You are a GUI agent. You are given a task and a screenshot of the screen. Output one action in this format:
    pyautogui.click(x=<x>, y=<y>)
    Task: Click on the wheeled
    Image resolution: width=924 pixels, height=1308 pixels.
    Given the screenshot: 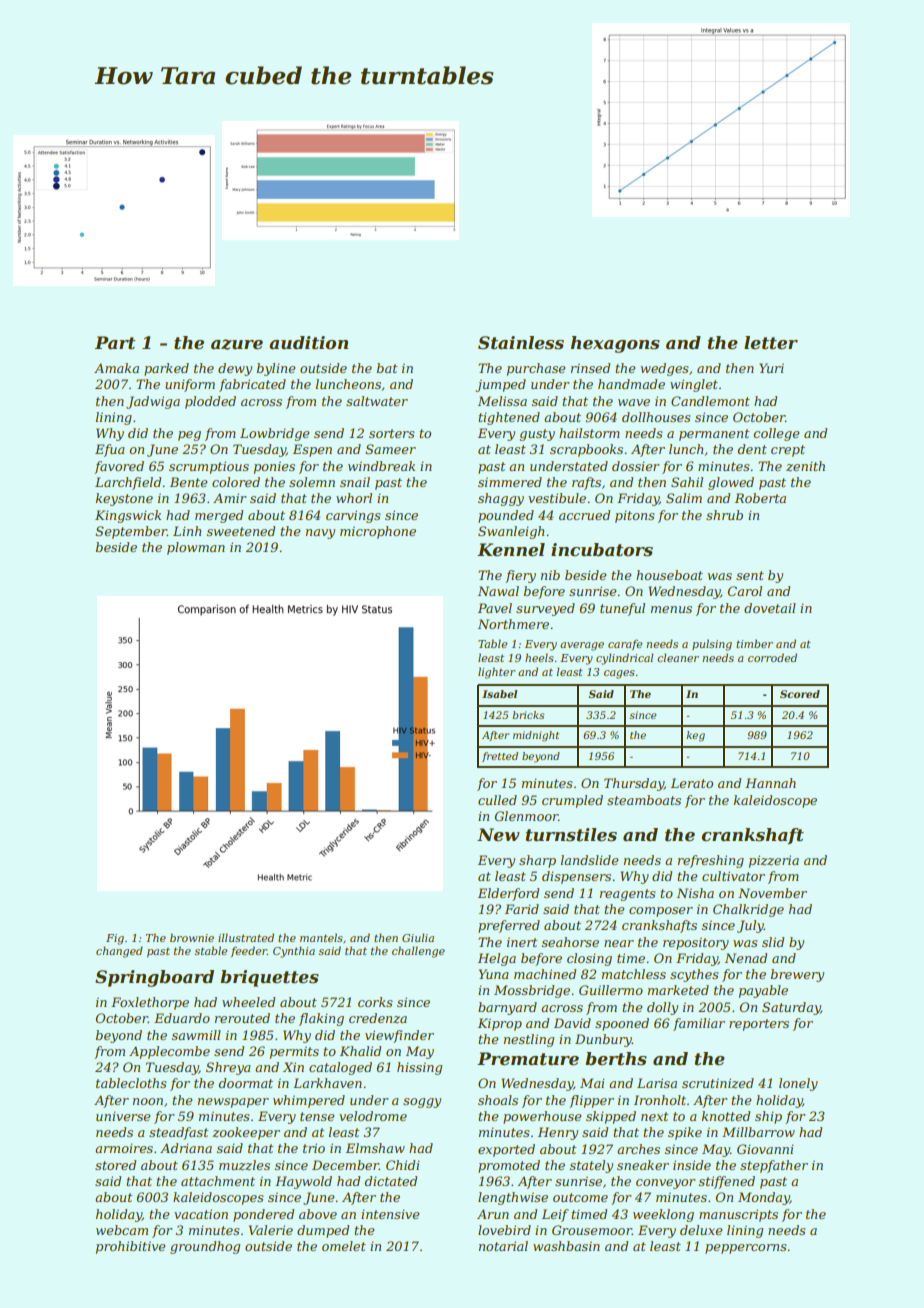 What is the action you would take?
    pyautogui.click(x=248, y=1002)
